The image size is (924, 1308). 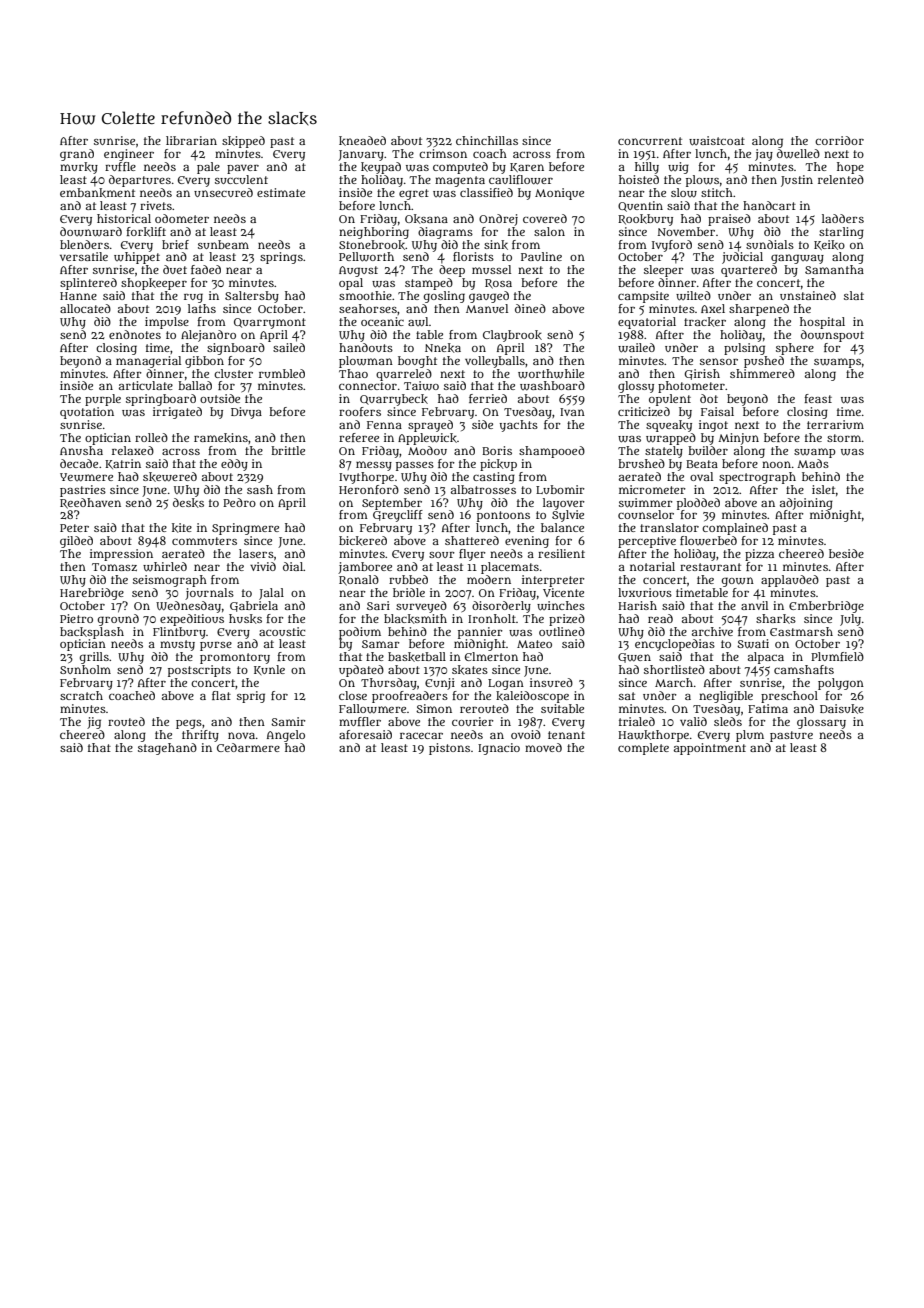 What do you see at coordinates (243, 142) in the page?
I see `skipped` at bounding box center [243, 142].
